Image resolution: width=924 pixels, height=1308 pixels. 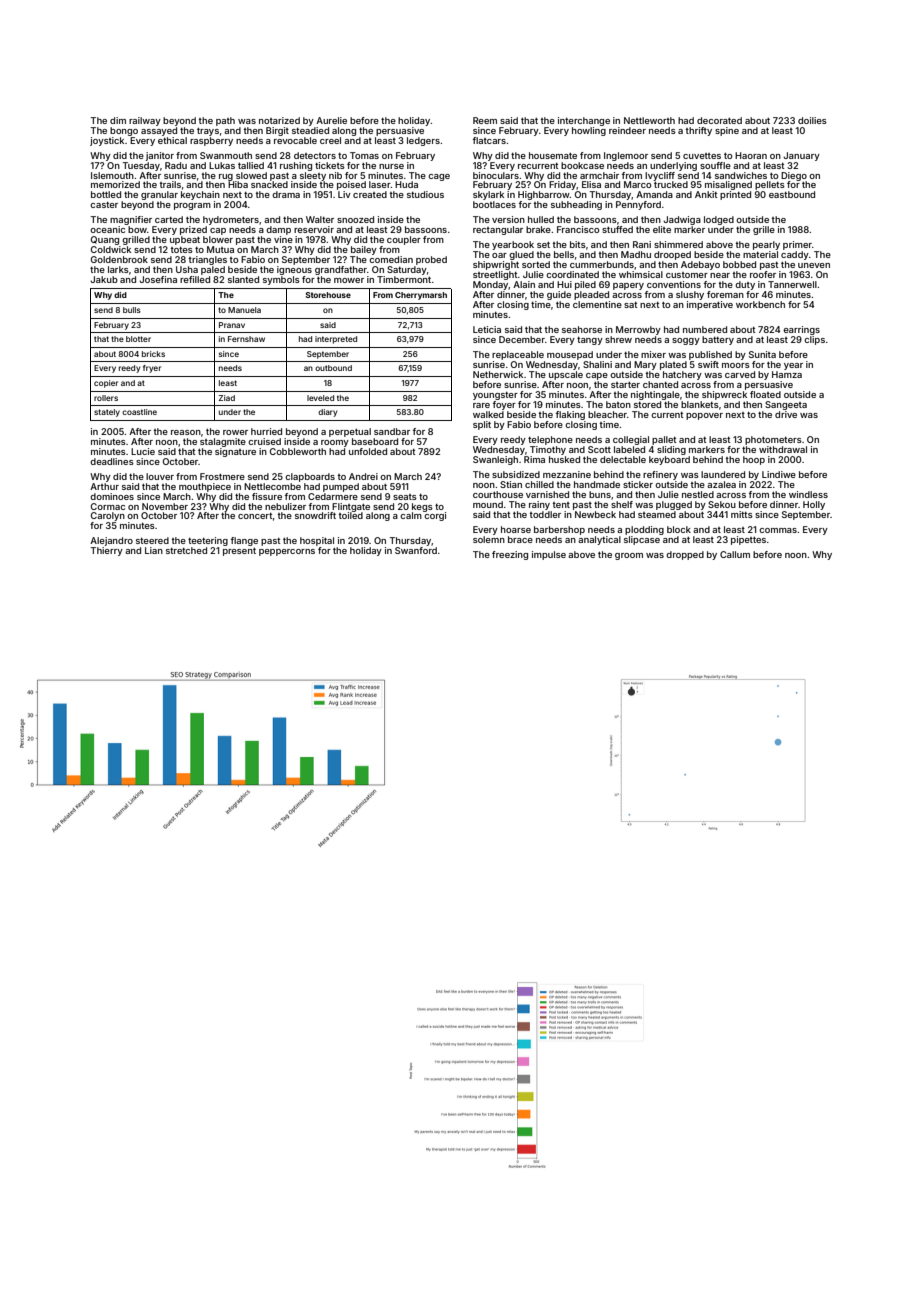 What do you see at coordinates (498, 374) in the screenshot?
I see `Netherwick` at bounding box center [498, 374].
